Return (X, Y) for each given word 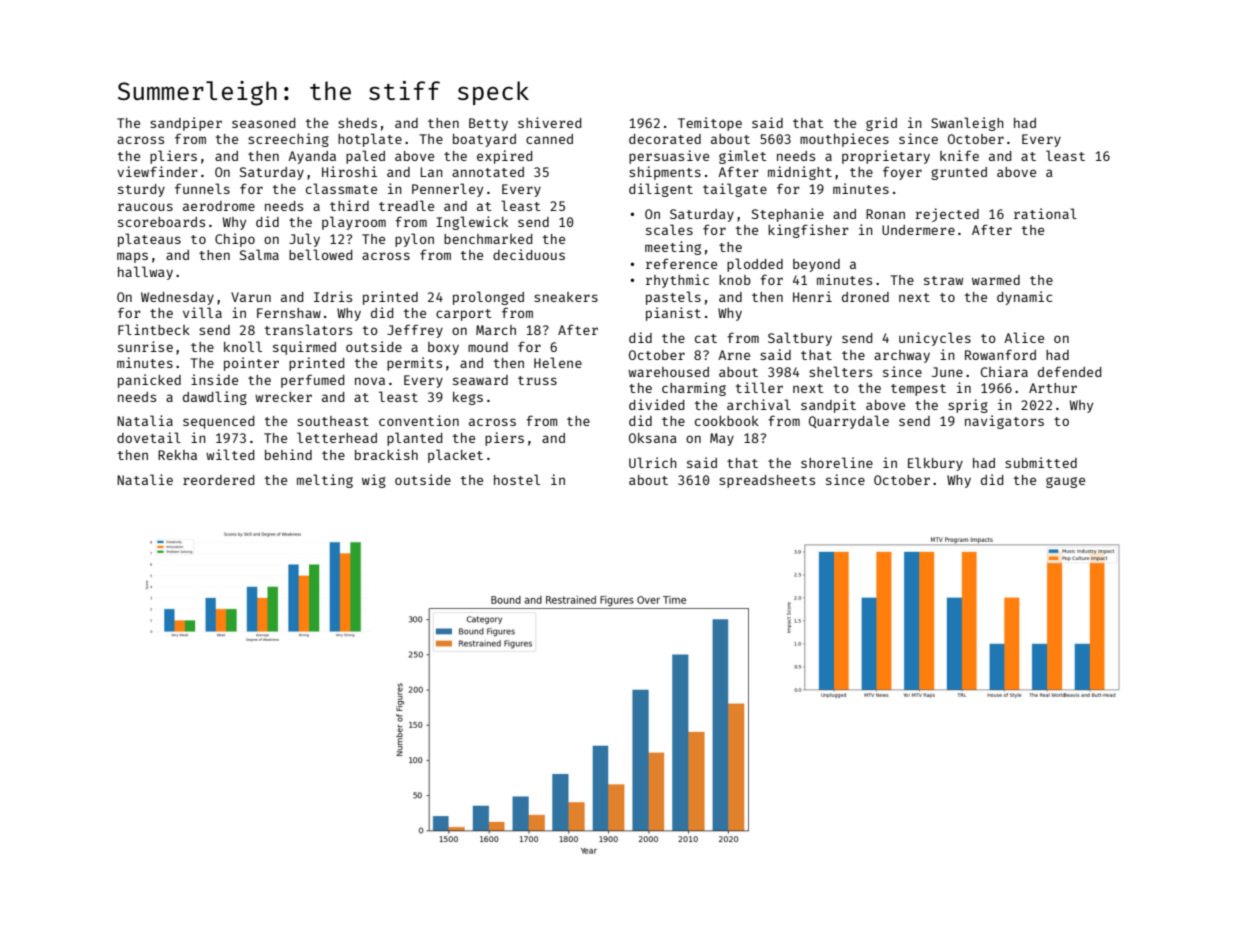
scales (669, 229)
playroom (354, 223)
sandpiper (186, 124)
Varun (251, 297)
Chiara (1004, 371)
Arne (734, 355)
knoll (243, 346)
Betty (488, 124)
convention (419, 420)
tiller (759, 387)
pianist (673, 314)
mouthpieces (844, 140)
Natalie (145, 479)
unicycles (935, 339)
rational (1045, 213)
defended (1069, 371)
